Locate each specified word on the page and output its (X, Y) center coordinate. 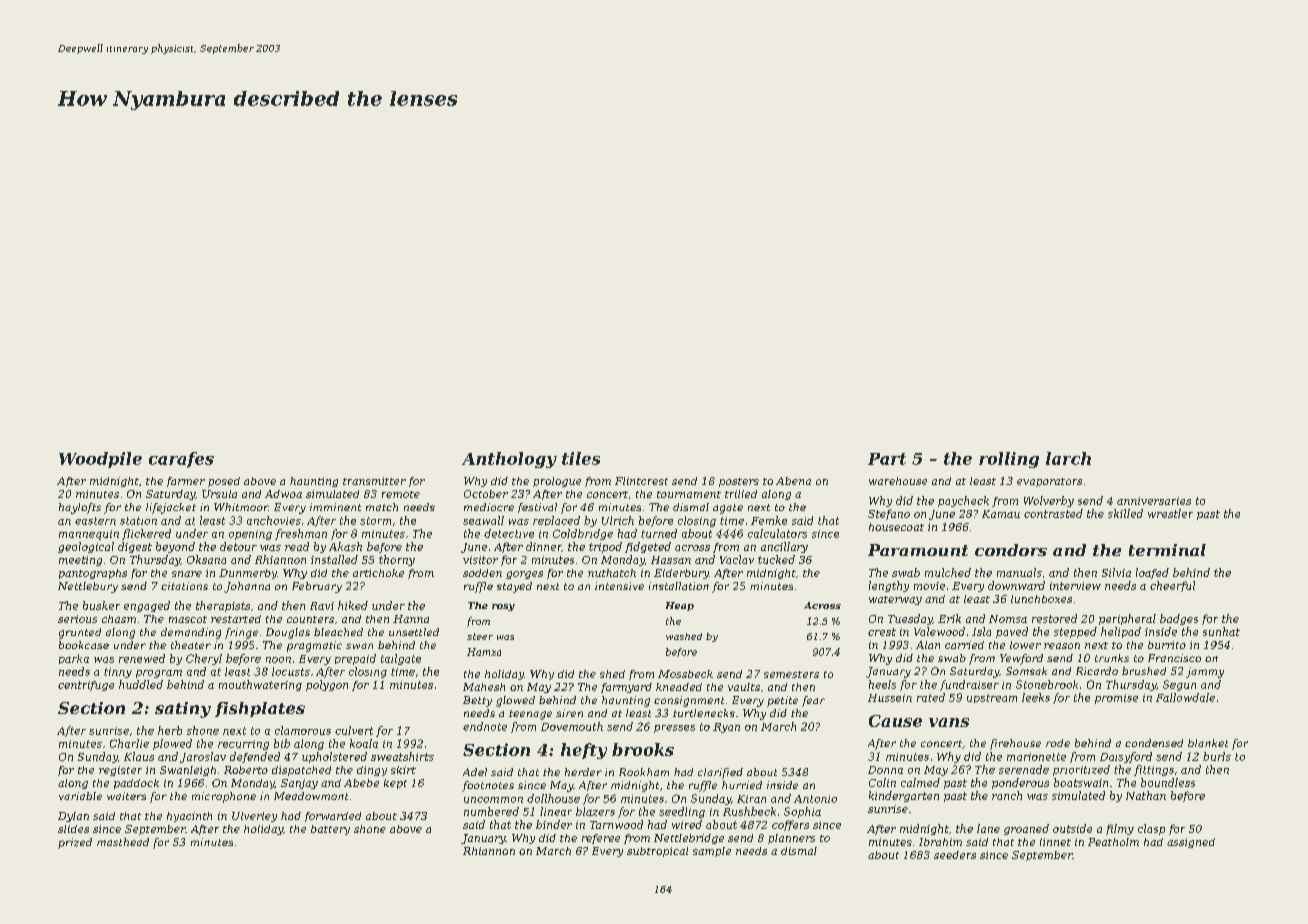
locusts (291, 671)
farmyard (626, 688)
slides (73, 829)
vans (949, 722)
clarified (720, 773)
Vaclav (737, 559)
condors (1011, 550)
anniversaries (1154, 501)
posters (739, 482)
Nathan (1146, 795)
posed (224, 482)
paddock (136, 784)
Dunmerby (248, 574)
